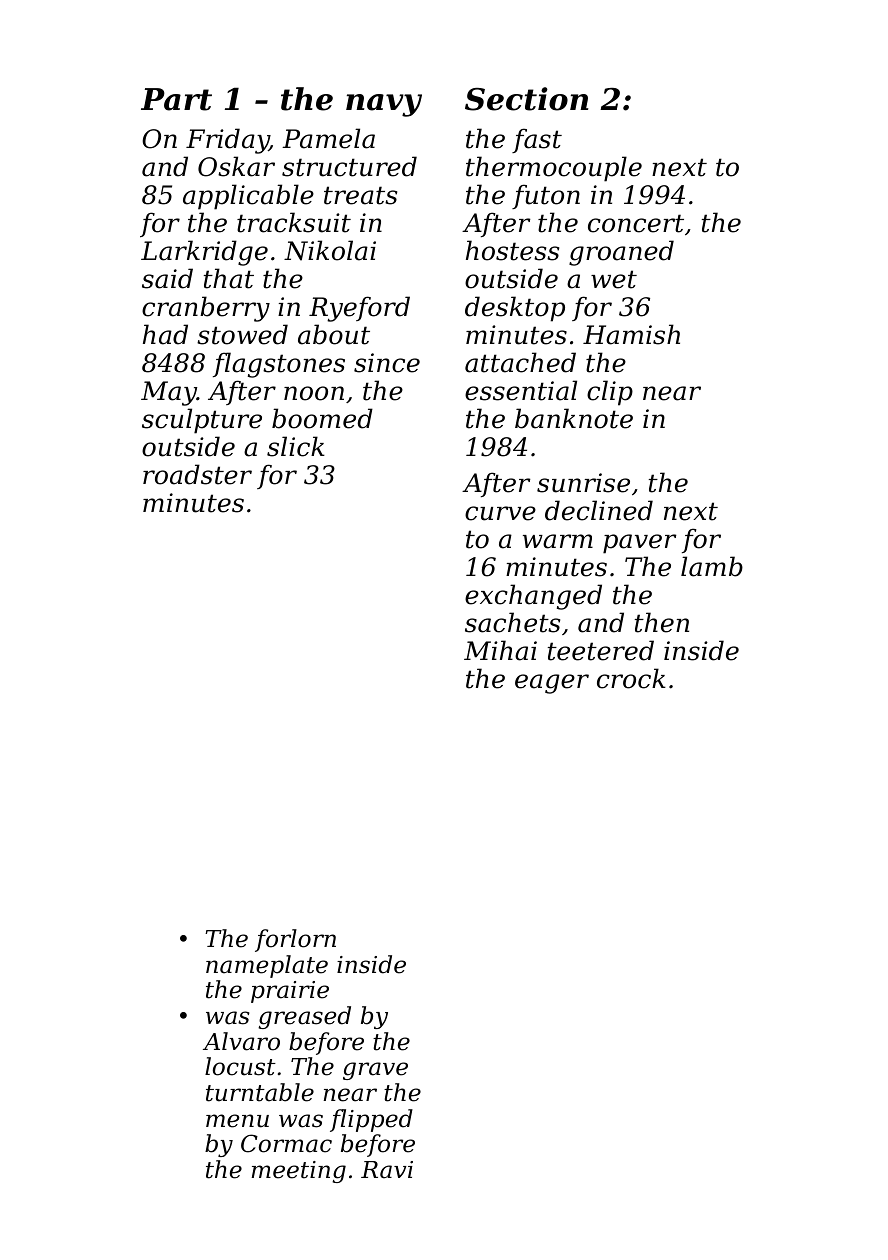 This image has width=888, height=1260. Describe the element at coordinates (197, 474) in the image. I see `roadster` at that location.
